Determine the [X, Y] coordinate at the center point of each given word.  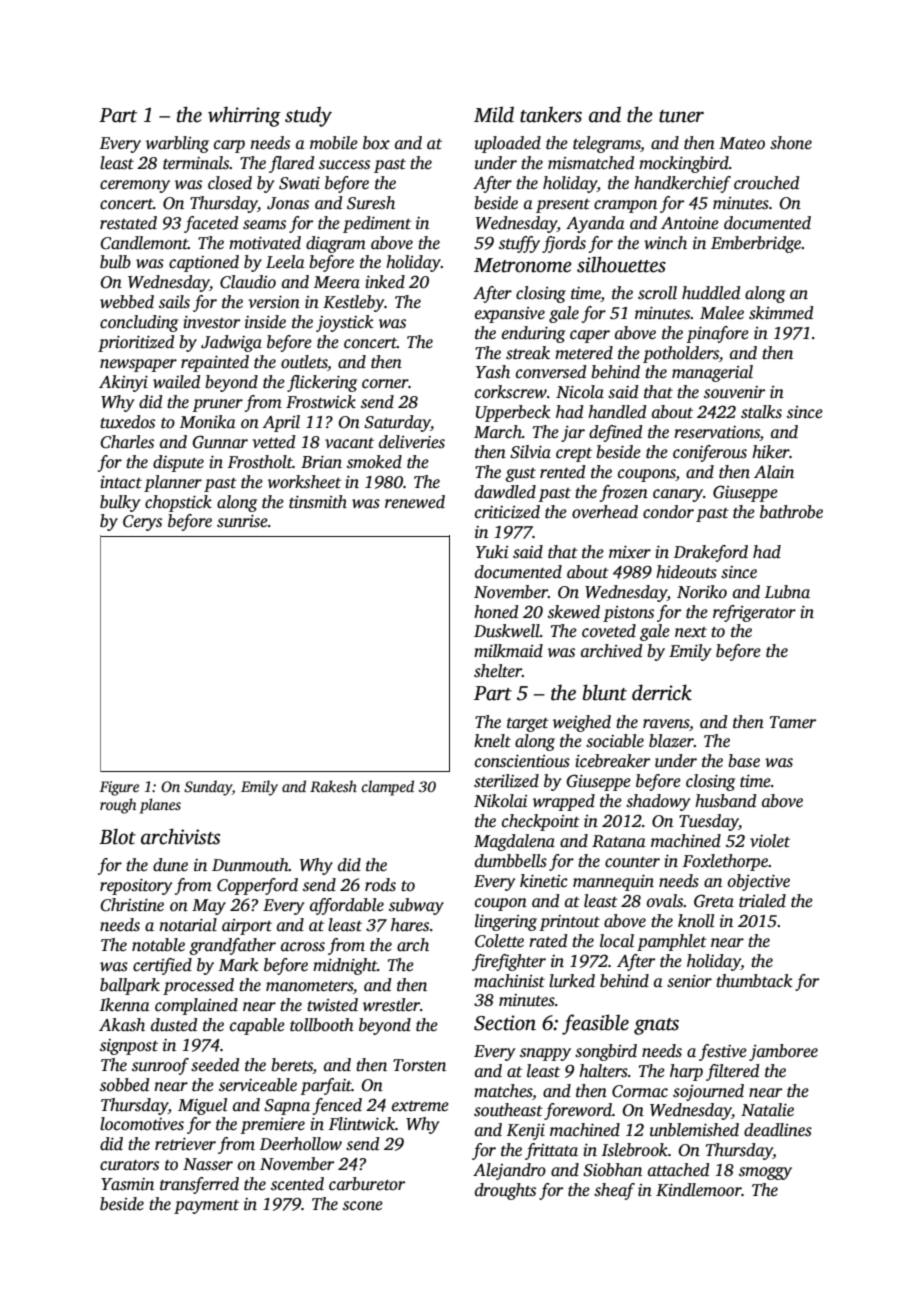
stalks [761, 412]
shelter [498, 671]
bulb [115, 262]
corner [385, 384]
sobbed [124, 1085]
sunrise [242, 521]
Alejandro [509, 1171]
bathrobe [791, 512]
